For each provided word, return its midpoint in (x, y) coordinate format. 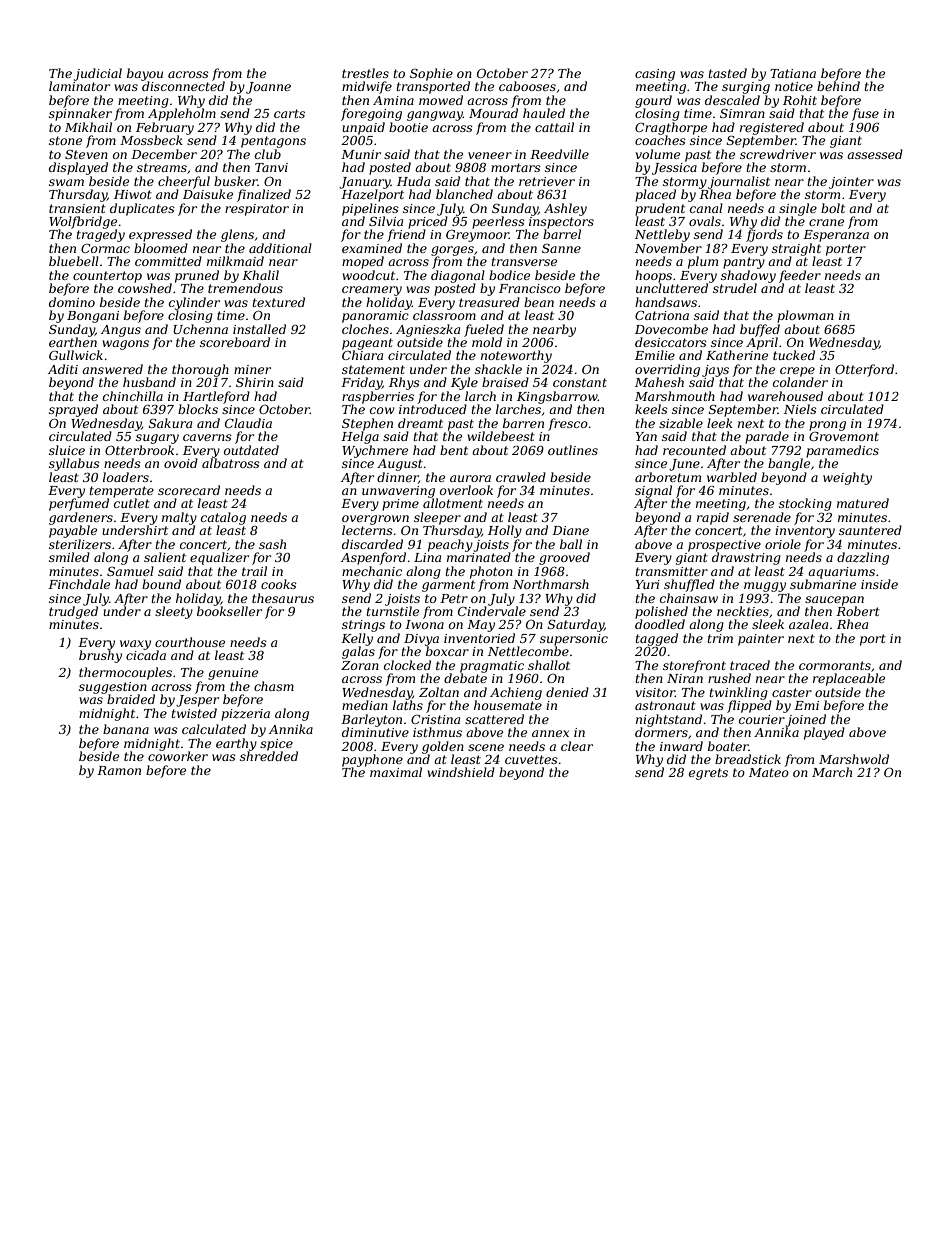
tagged (657, 639)
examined (372, 248)
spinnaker (80, 114)
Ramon (119, 770)
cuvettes (531, 759)
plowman (805, 316)
